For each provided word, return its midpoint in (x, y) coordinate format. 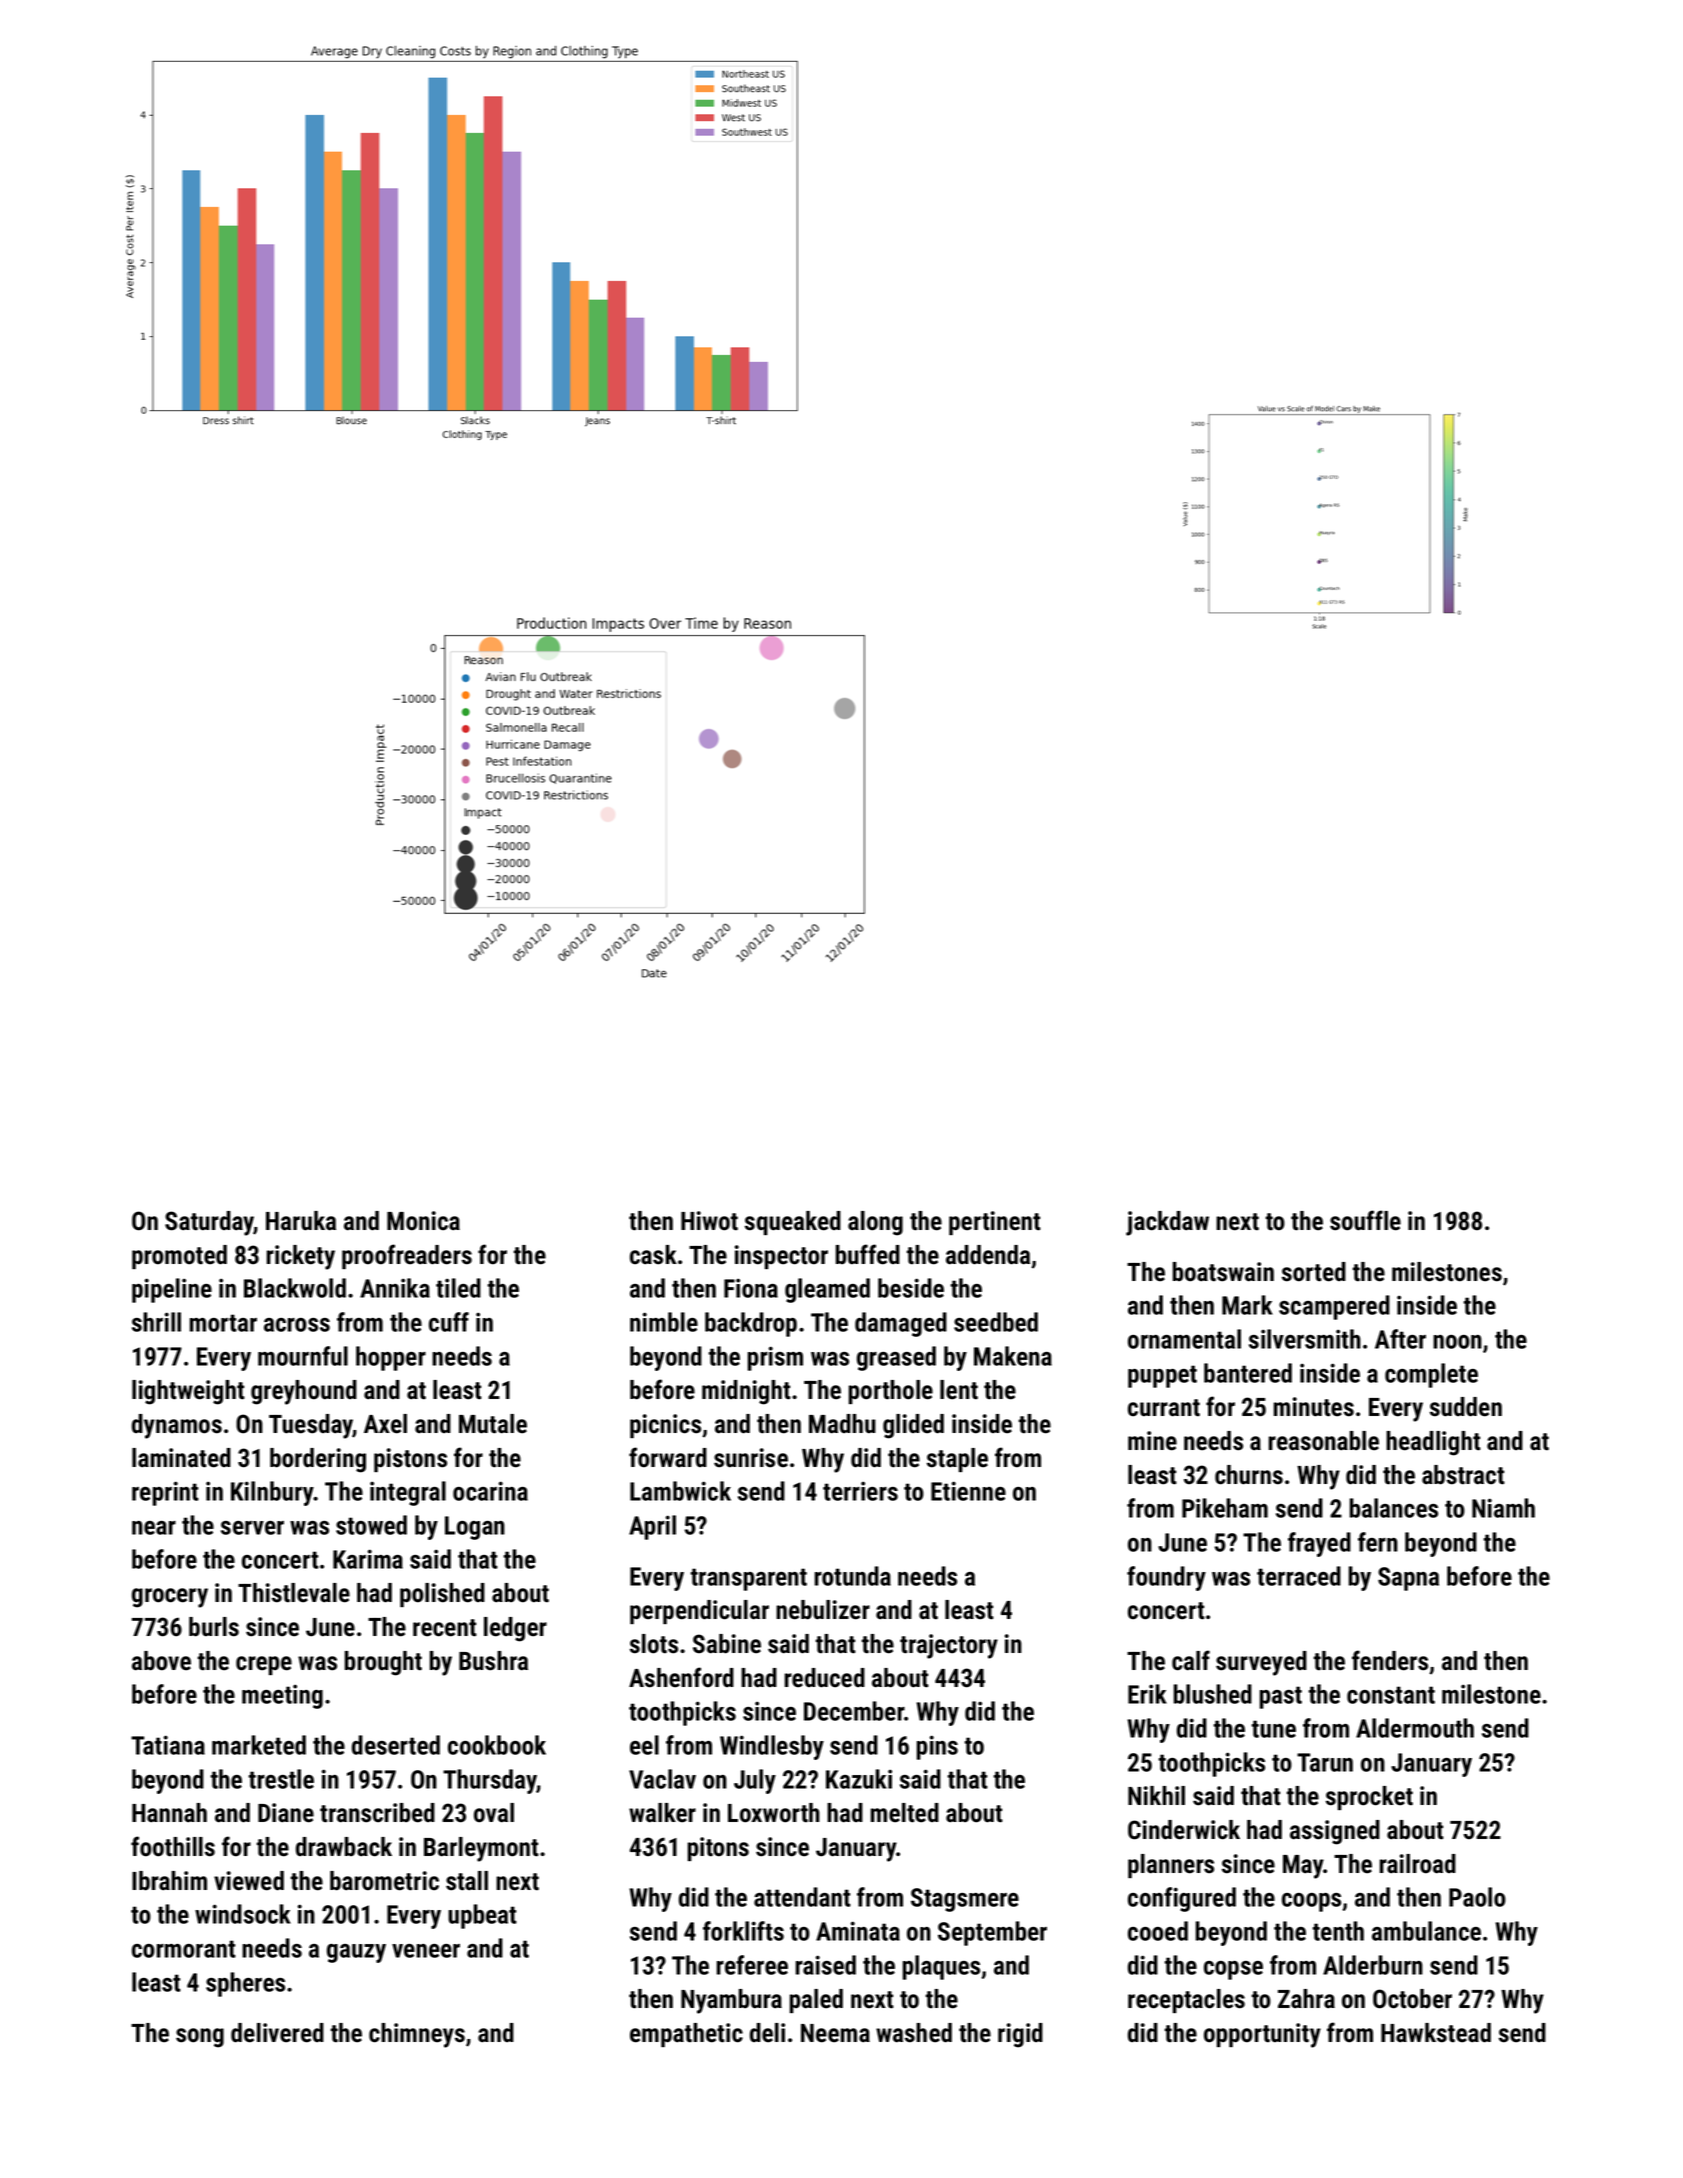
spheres (245, 1984)
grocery (170, 1598)
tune (1273, 1729)
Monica (423, 1221)
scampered (1334, 1307)
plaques (941, 1967)
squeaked (793, 1223)
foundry (1166, 1578)
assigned (1335, 1832)
